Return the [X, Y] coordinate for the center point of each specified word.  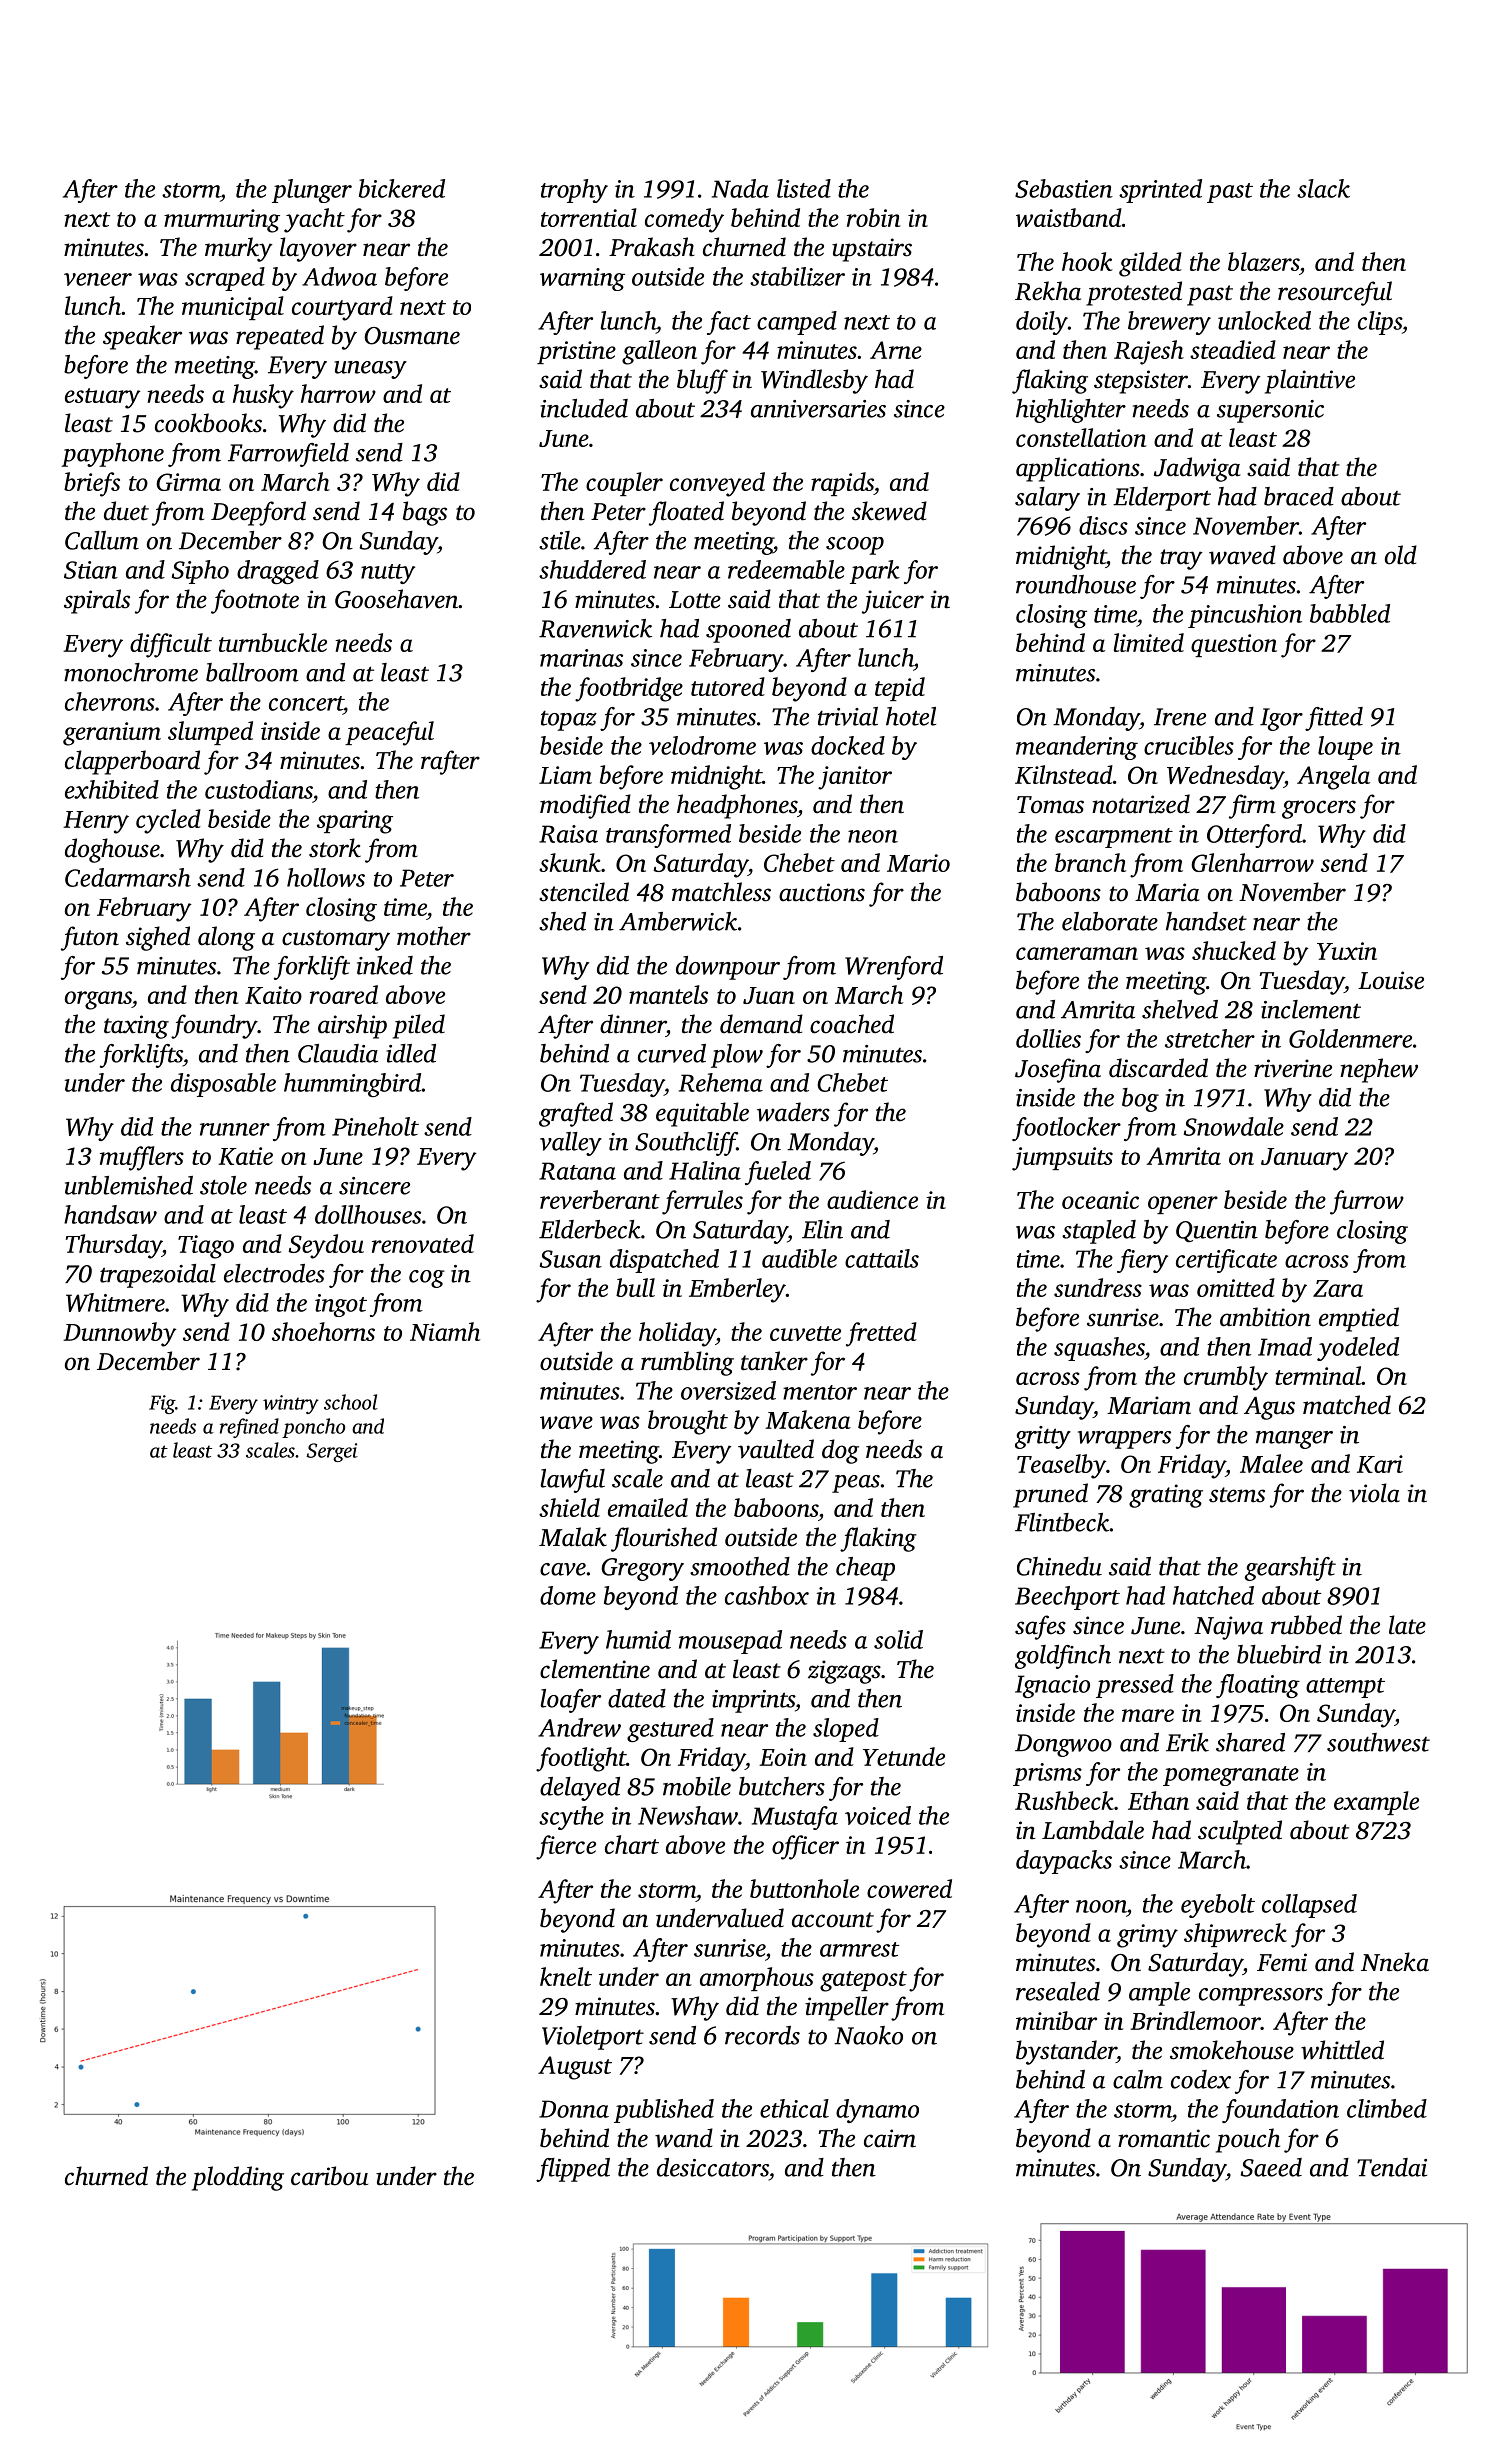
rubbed [1306, 1625]
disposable [223, 1085]
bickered [402, 188]
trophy [574, 191]
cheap [865, 1569]
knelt [566, 1976]
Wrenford [894, 968]
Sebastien [1064, 188]
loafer [570, 1701]
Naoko [868, 2035]
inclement [1311, 1009]
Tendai [1392, 2167]
